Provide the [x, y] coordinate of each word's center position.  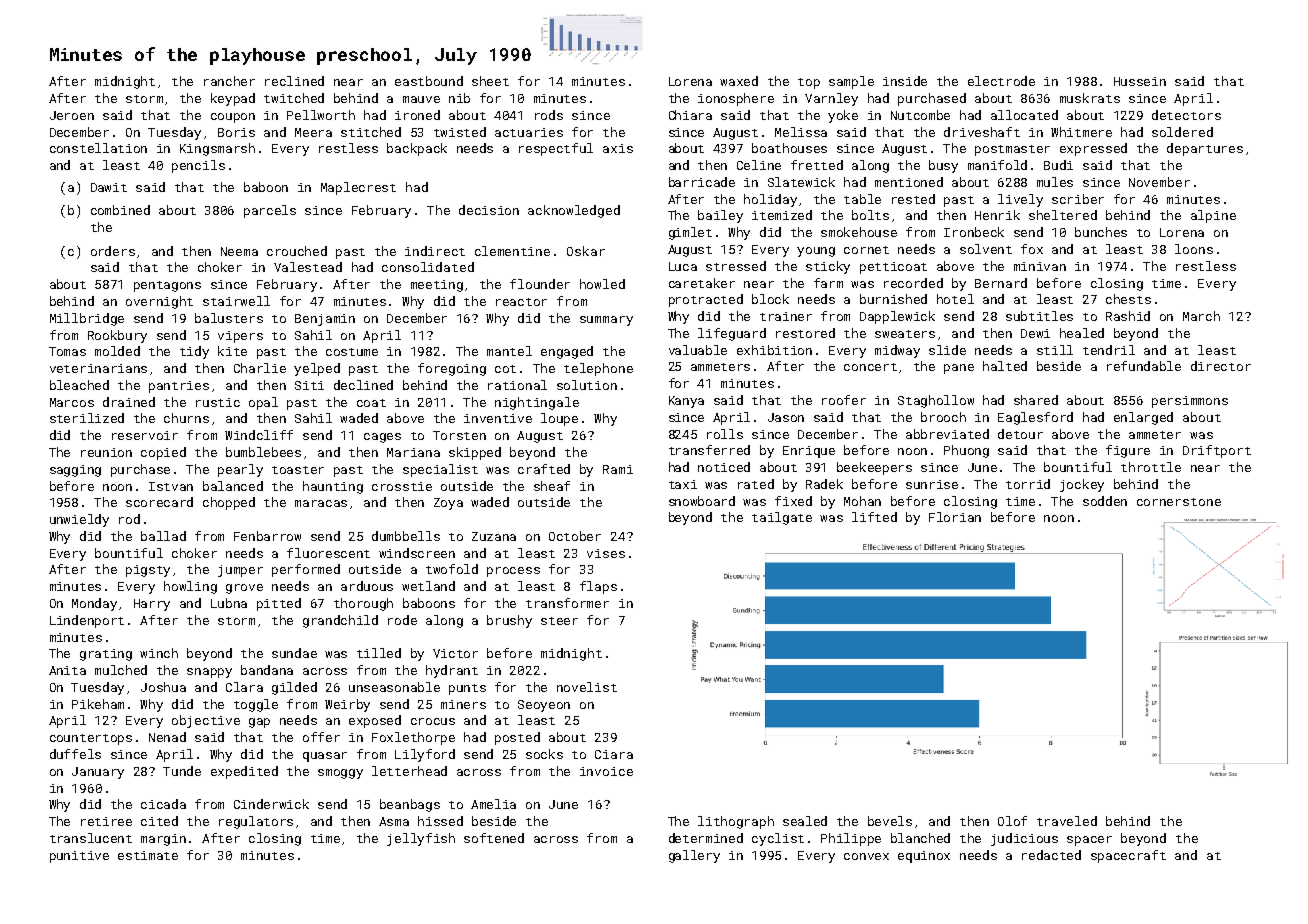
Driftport [1217, 451]
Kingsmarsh [217, 149]
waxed [739, 81]
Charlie [260, 368]
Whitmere [1081, 132]
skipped [475, 453]
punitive [79, 857]
